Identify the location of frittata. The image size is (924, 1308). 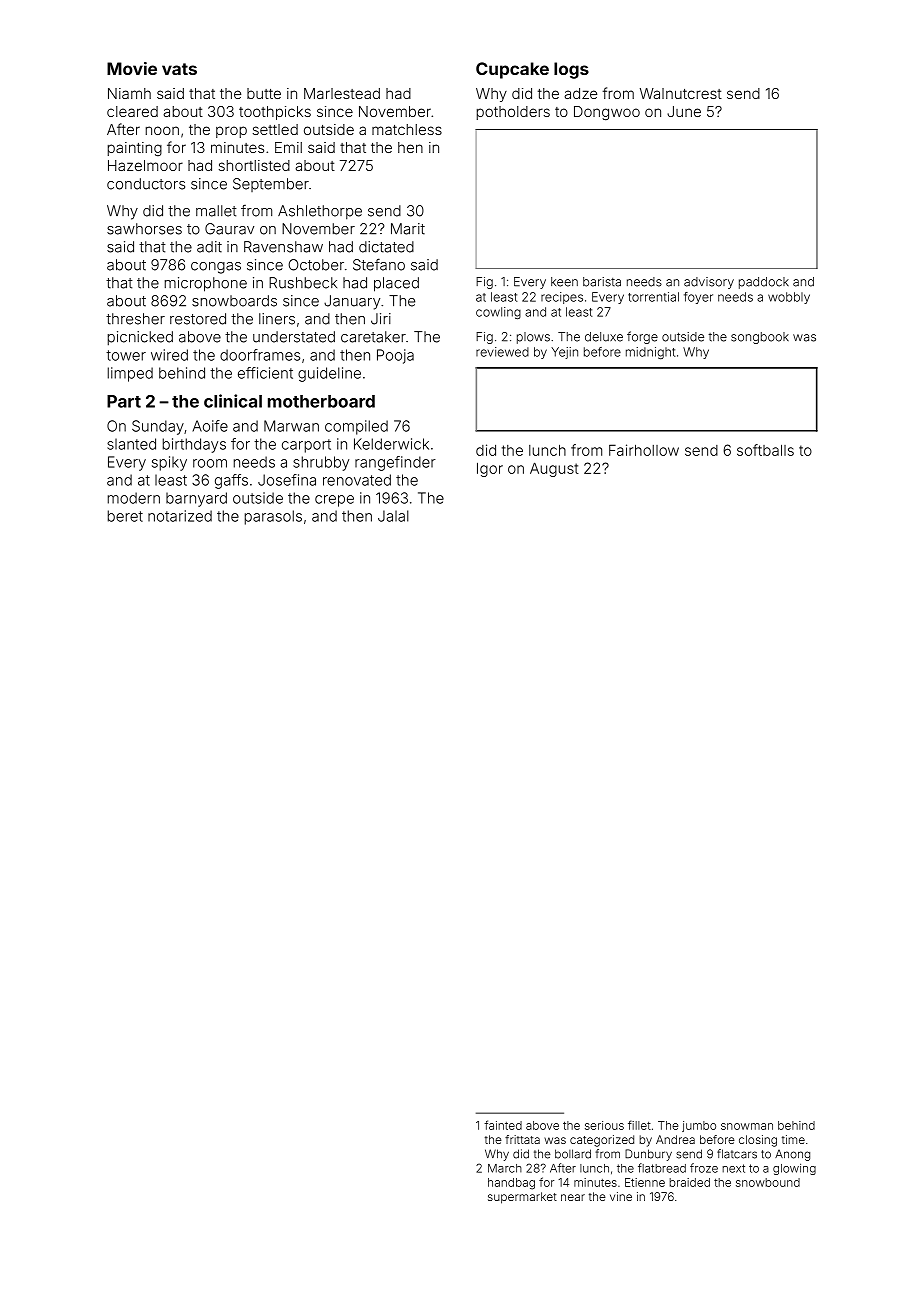
(522, 1139).
